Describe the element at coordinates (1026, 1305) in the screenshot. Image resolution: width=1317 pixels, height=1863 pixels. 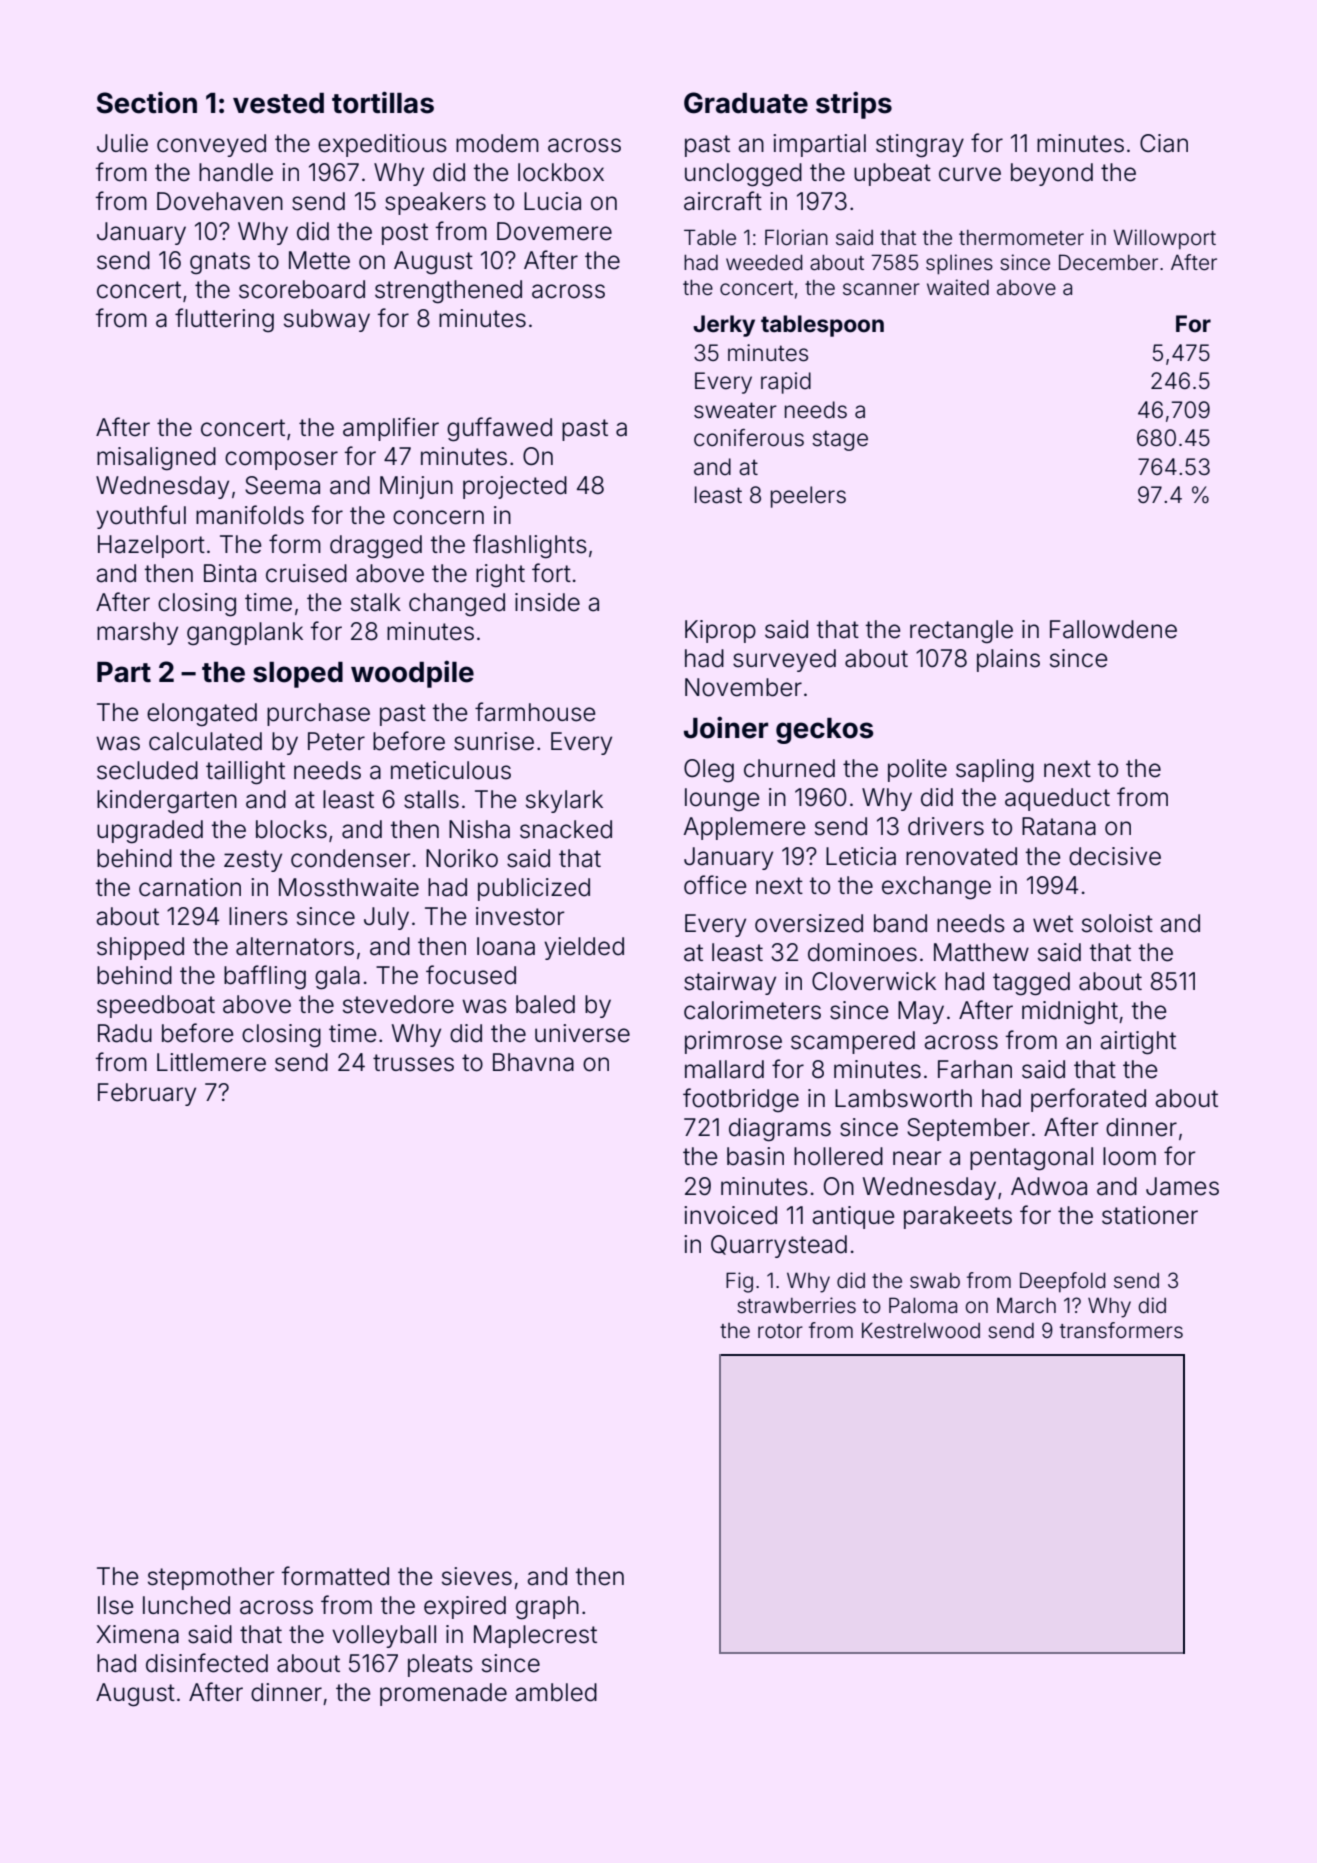
I see `March` at that location.
